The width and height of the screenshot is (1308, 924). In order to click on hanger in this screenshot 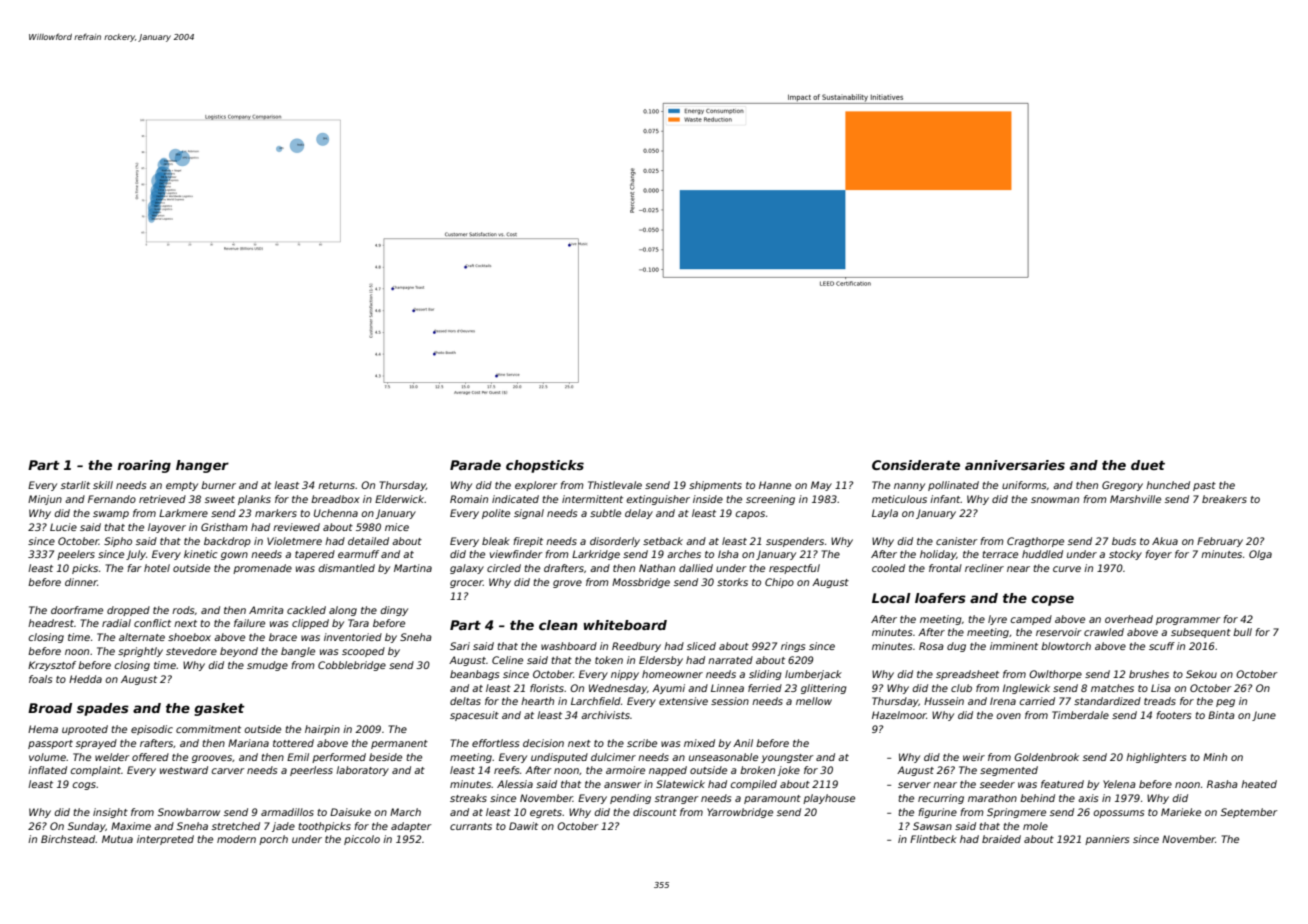, I will do `click(202, 466)`.
